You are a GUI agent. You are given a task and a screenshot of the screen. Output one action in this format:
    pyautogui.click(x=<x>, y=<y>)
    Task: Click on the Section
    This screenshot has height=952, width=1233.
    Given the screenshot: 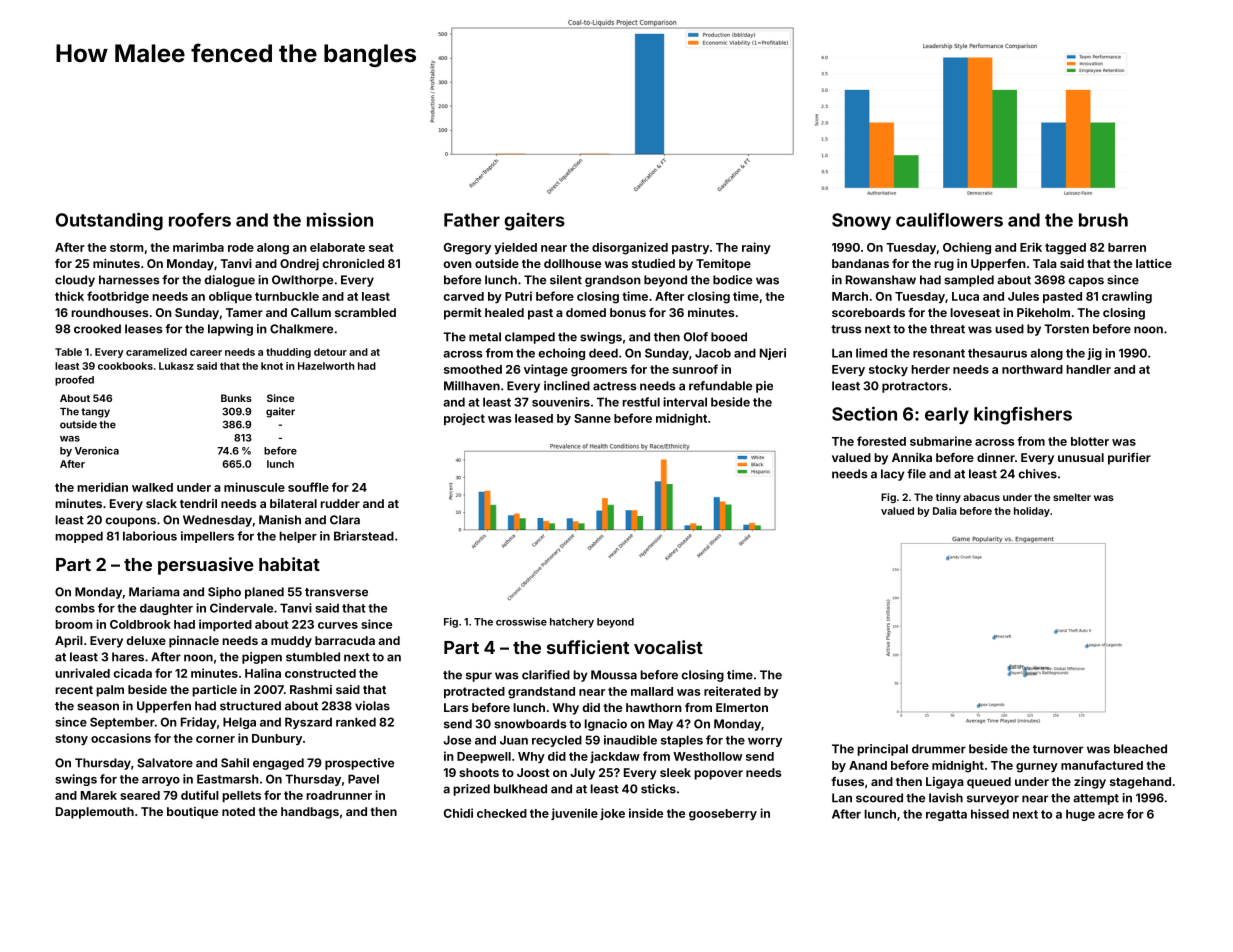 What is the action you would take?
    pyautogui.click(x=864, y=413)
